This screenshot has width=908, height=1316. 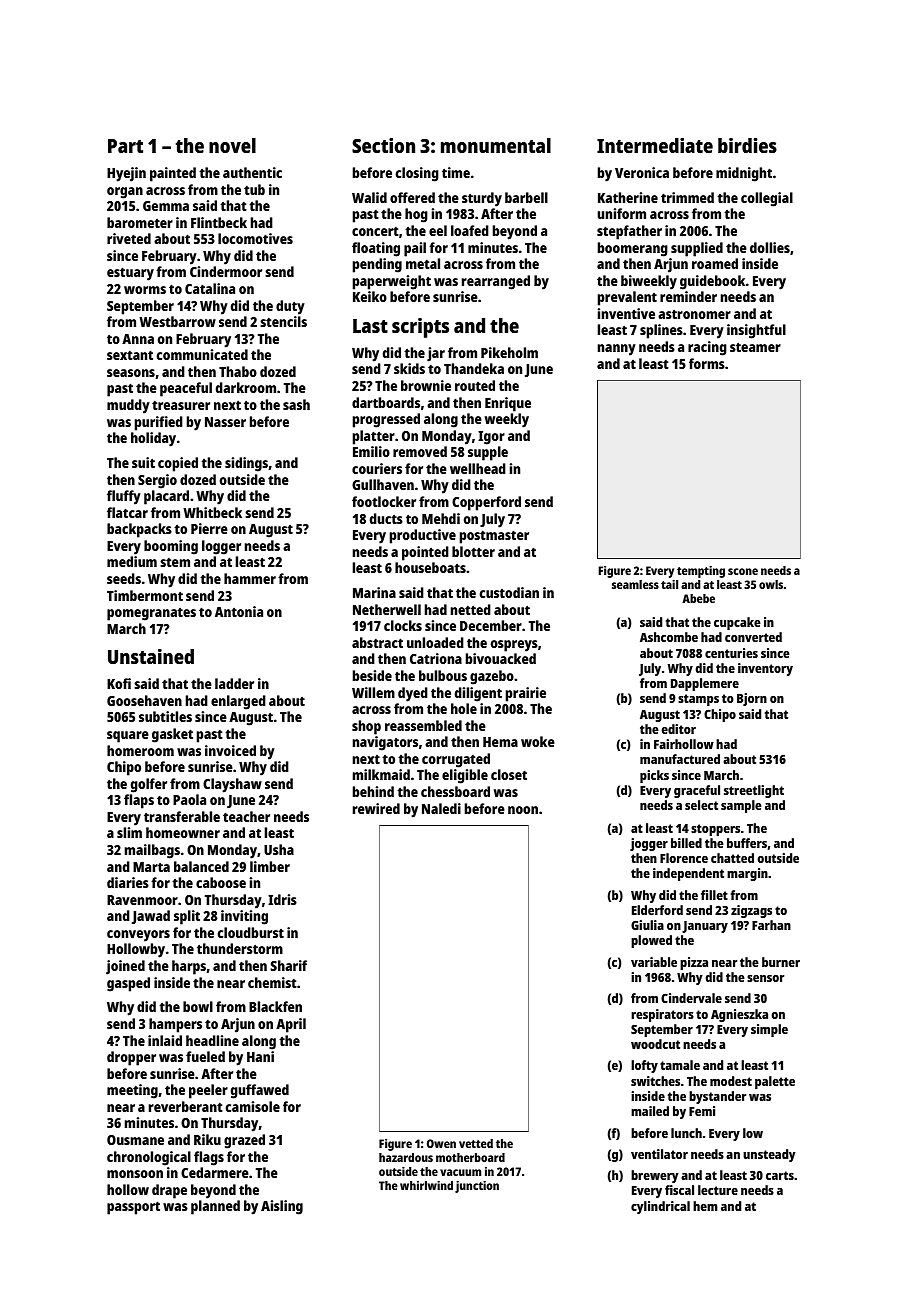 What do you see at coordinates (135, 1140) in the screenshot?
I see `Ousmane` at bounding box center [135, 1140].
